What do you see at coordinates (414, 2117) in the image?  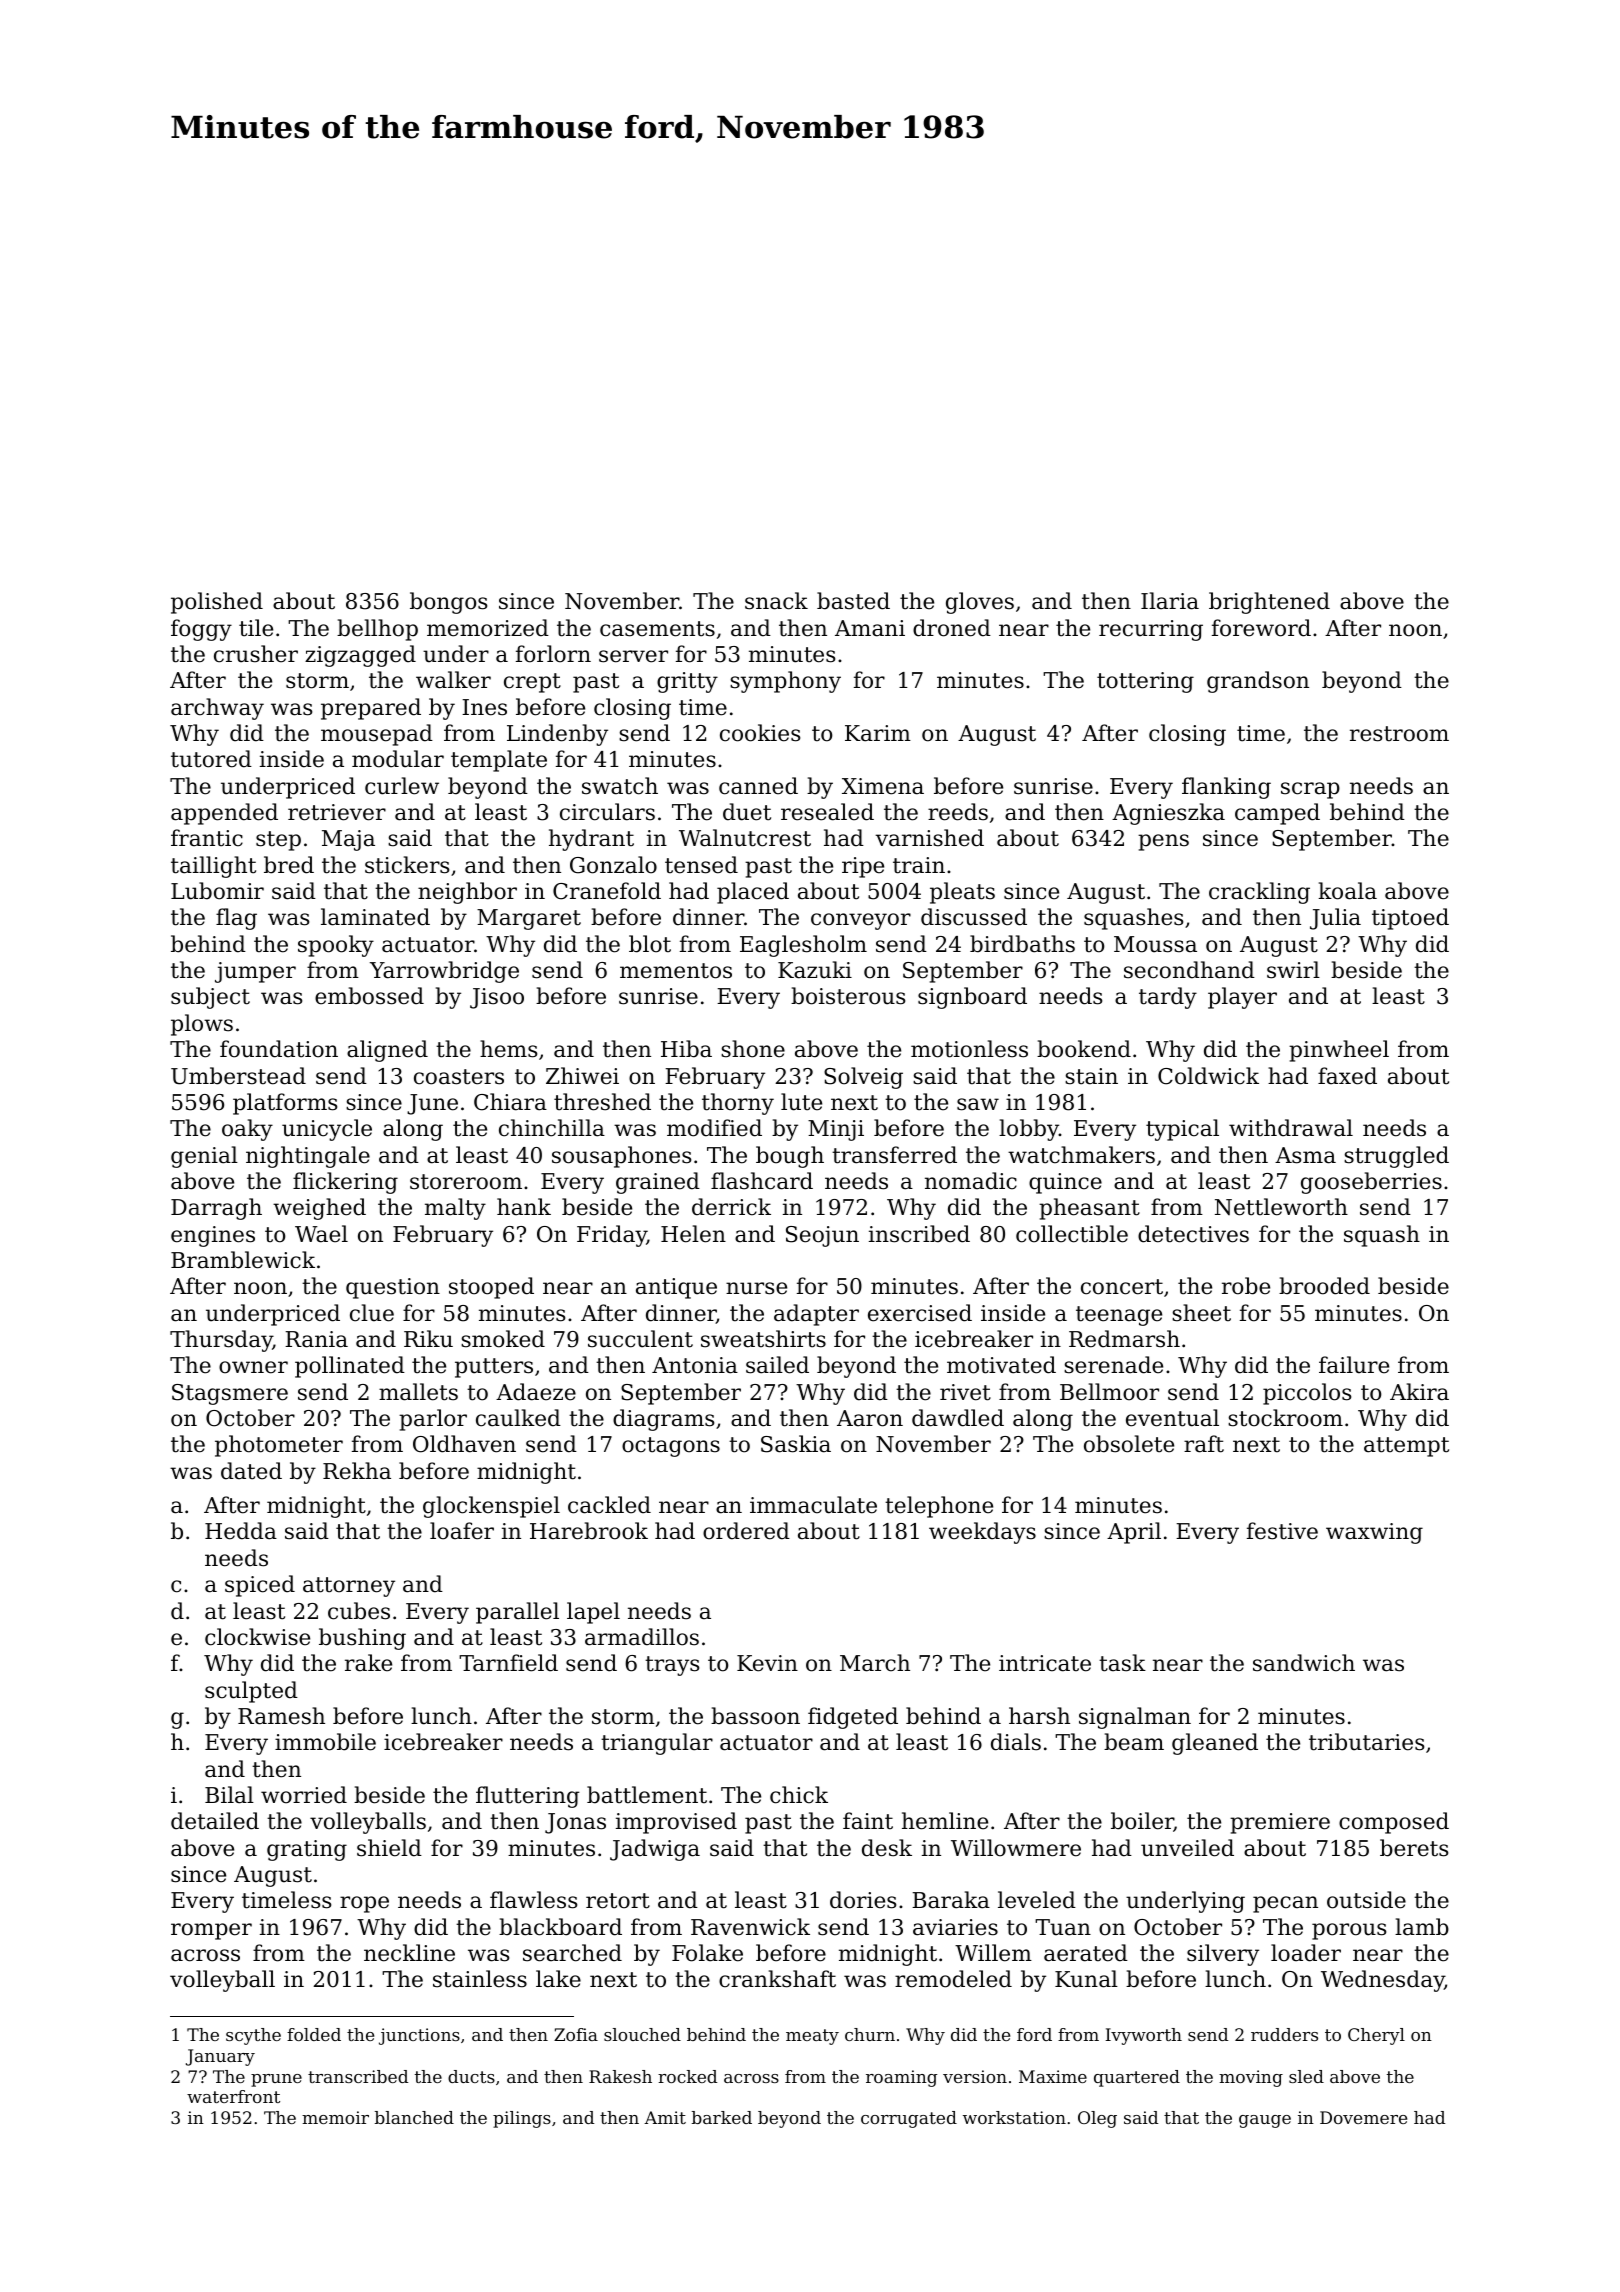 I see `blanched` at bounding box center [414, 2117].
